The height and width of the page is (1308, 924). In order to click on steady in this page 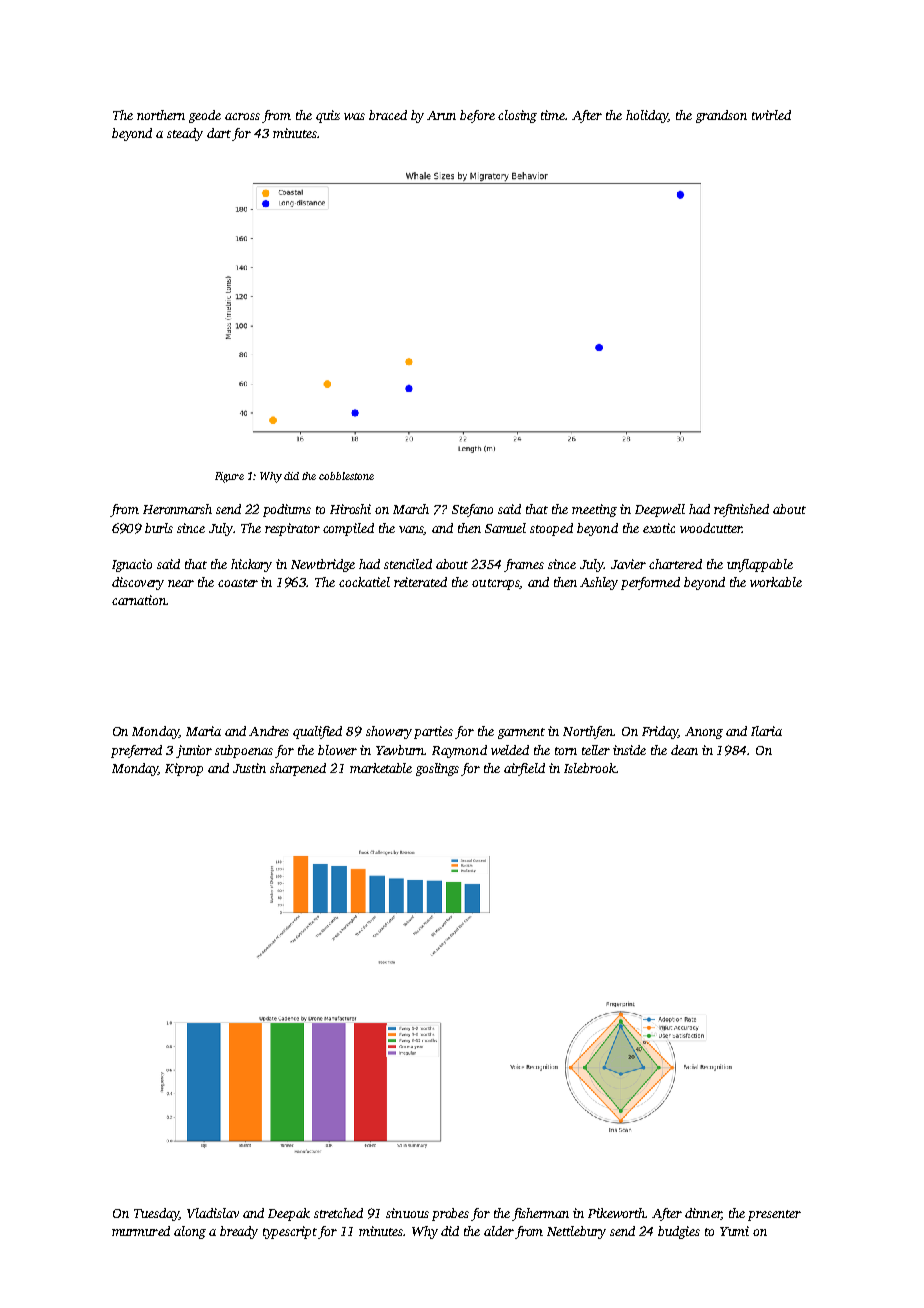, I will do `click(185, 134)`.
